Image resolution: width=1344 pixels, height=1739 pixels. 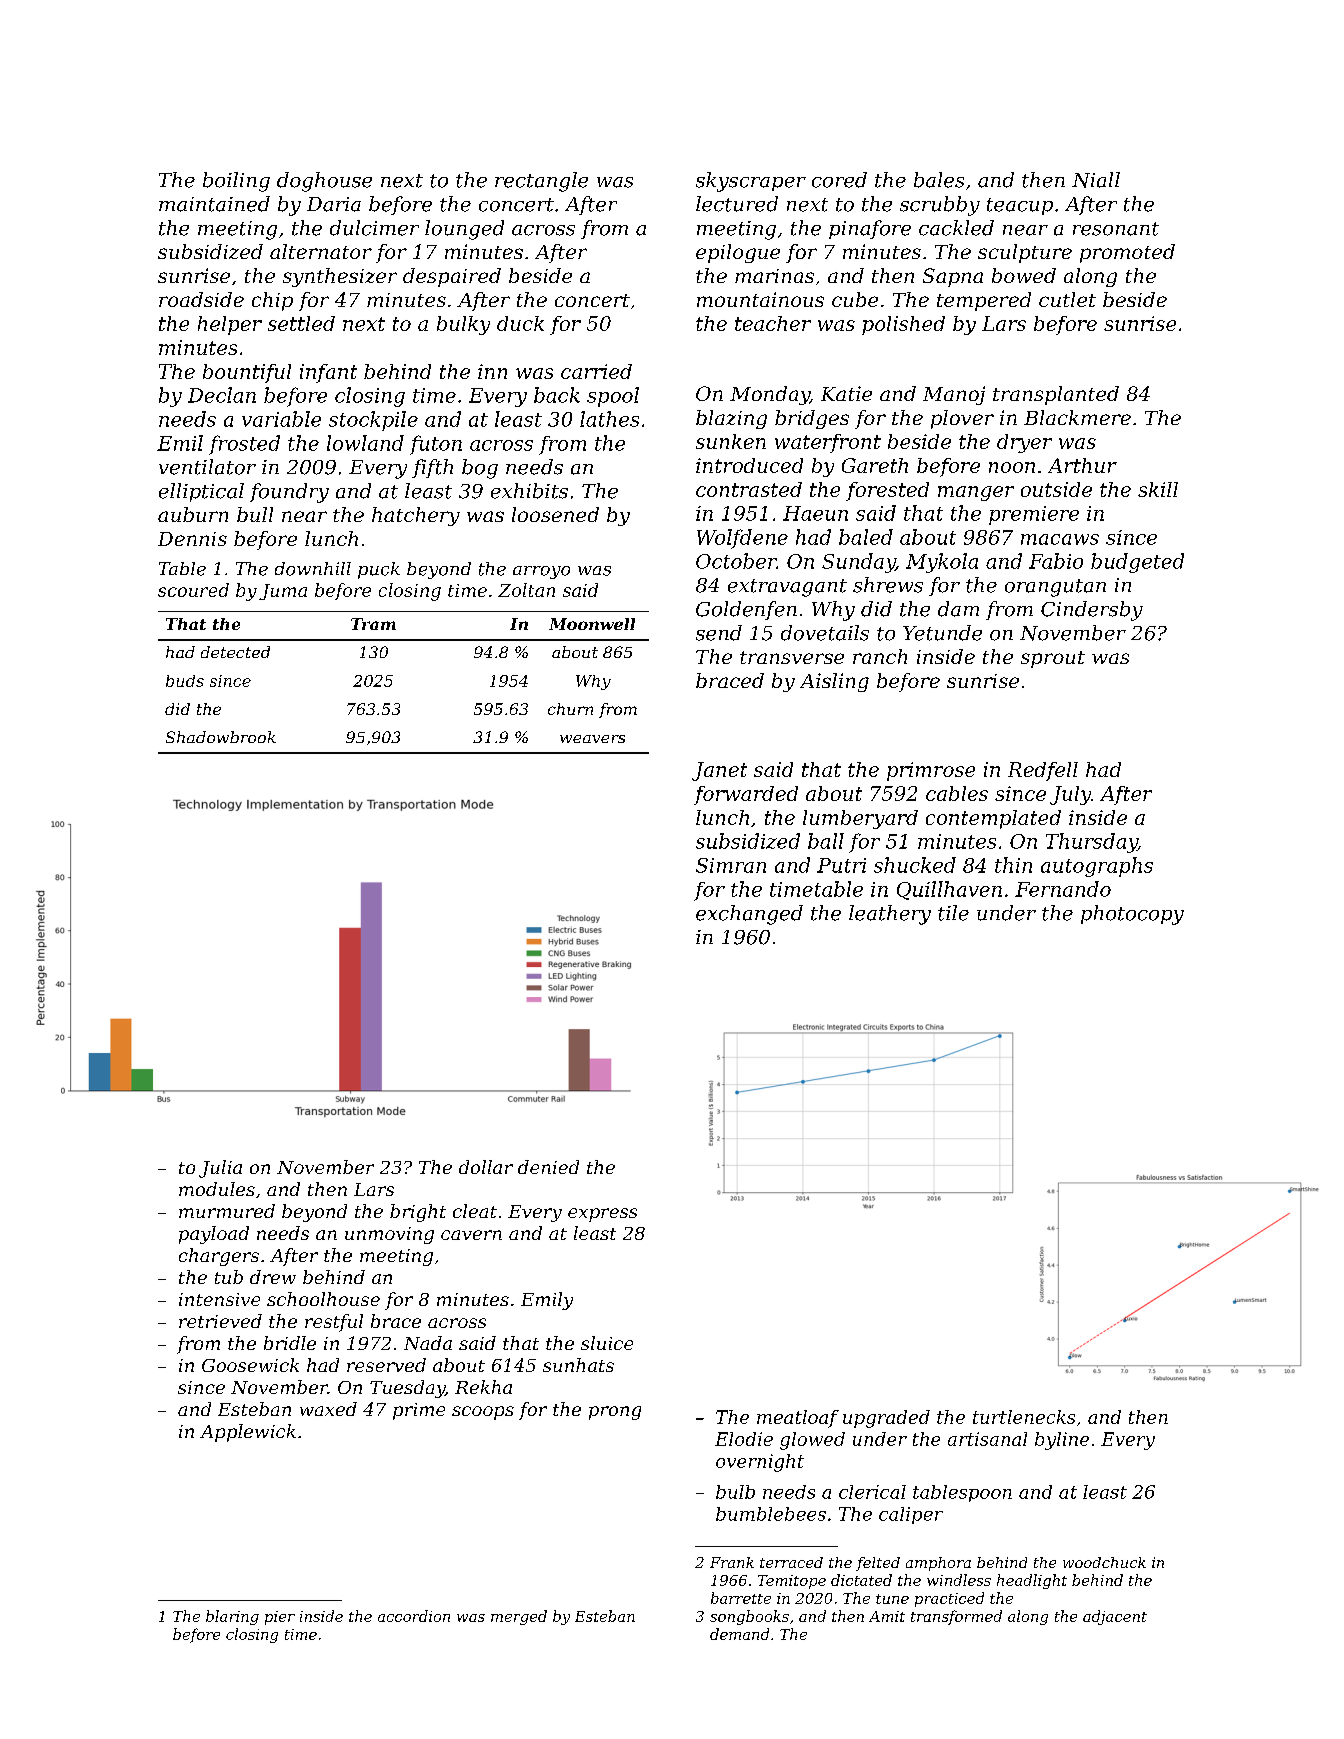 What do you see at coordinates (719, 633) in the image?
I see `send` at bounding box center [719, 633].
